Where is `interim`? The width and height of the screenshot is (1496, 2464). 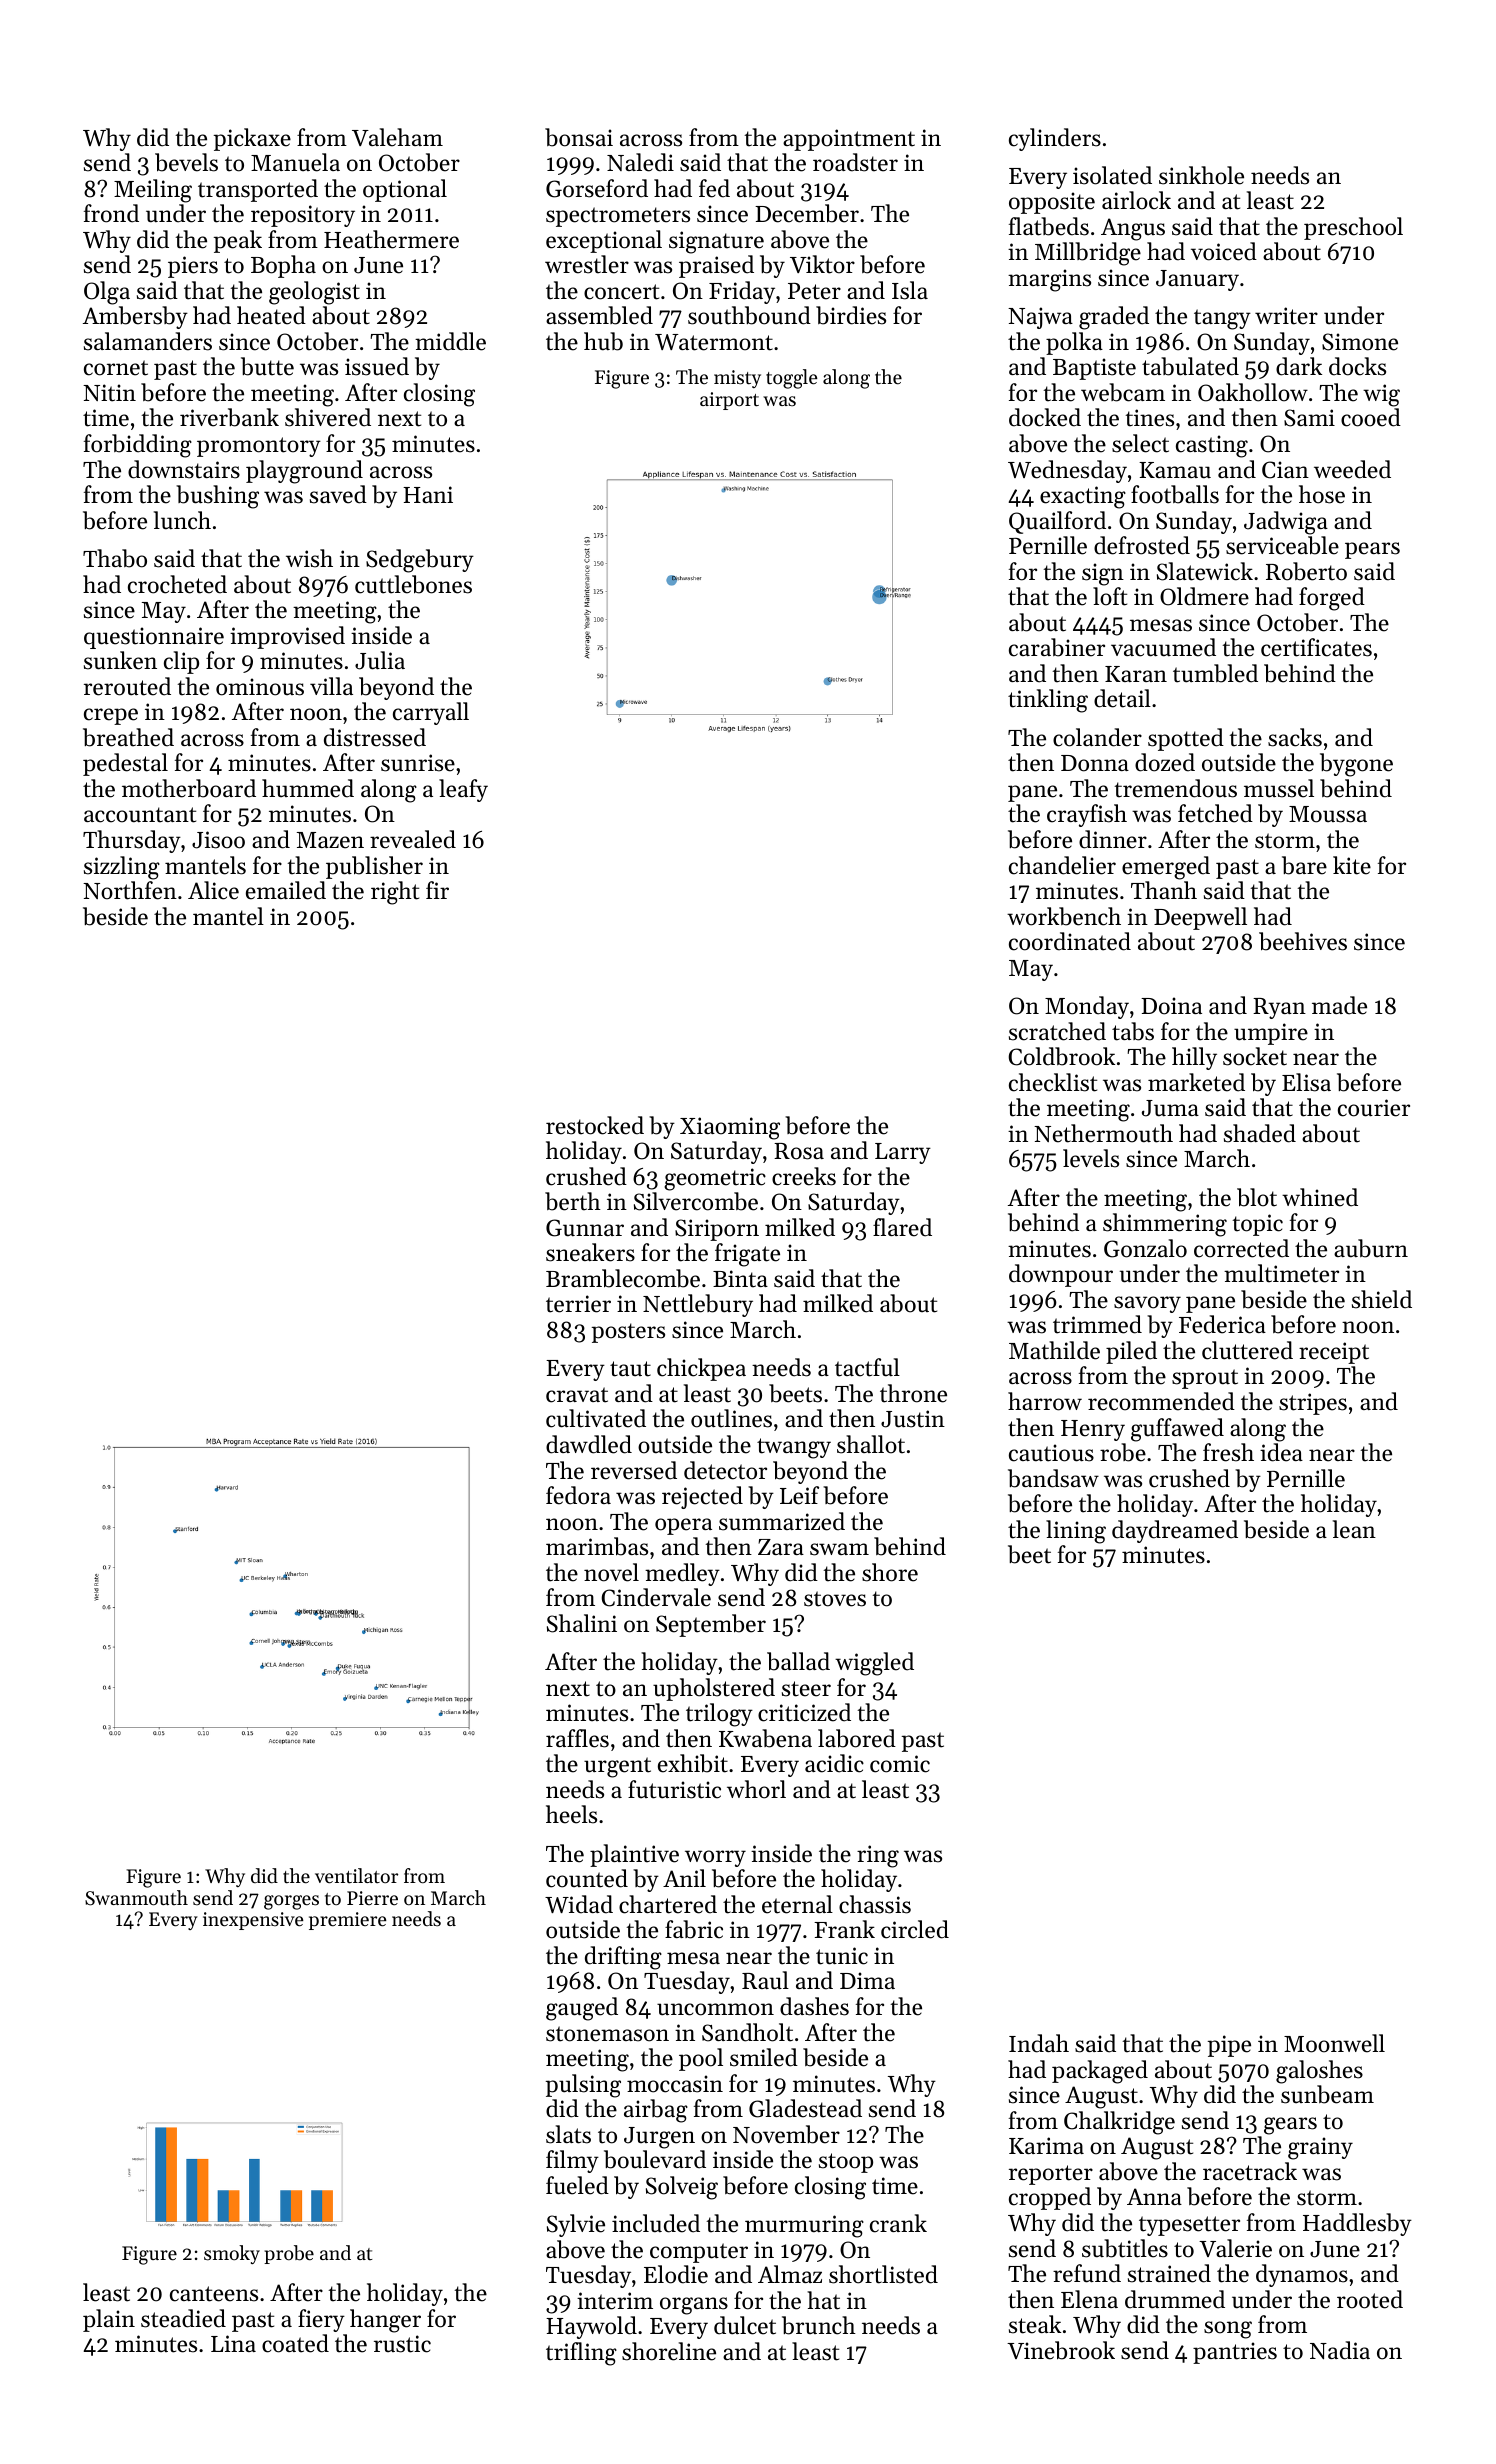 interim is located at coordinates (615, 2301).
